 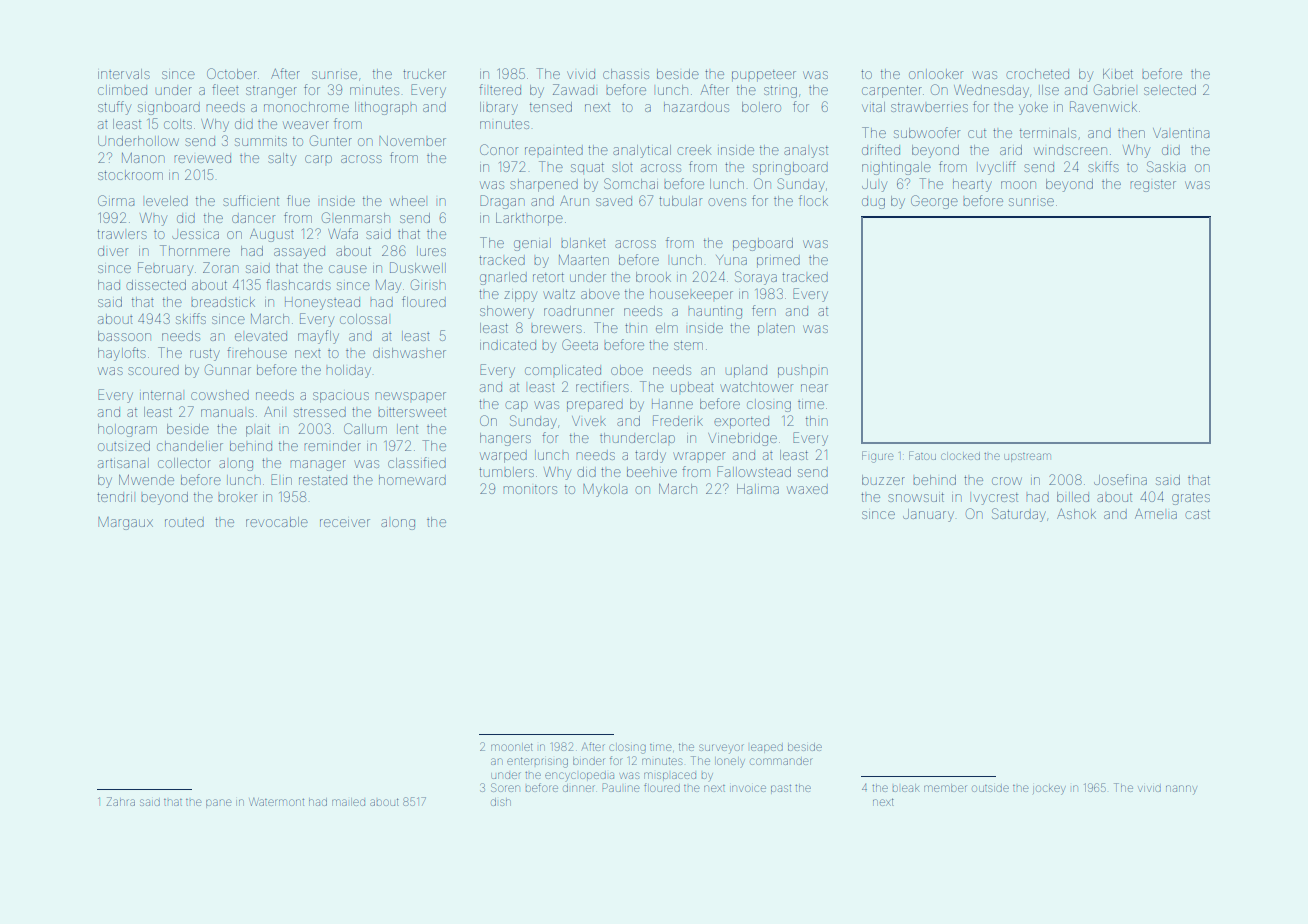 I want to click on Honeystead, so click(x=322, y=303).
